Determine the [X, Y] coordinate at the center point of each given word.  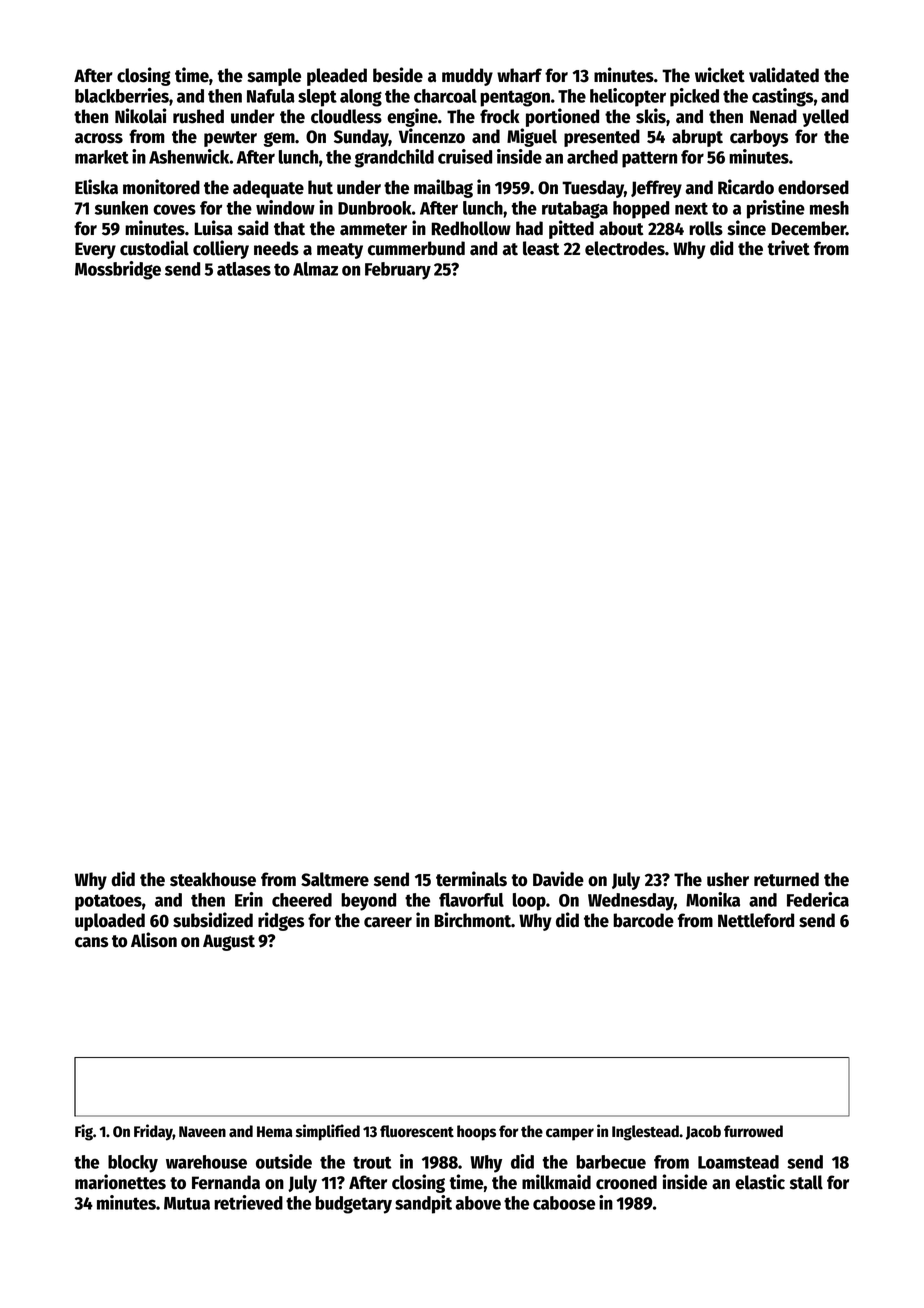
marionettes [120, 1182]
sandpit [423, 1204]
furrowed [753, 1131]
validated [784, 75]
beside [398, 75]
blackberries [122, 95]
